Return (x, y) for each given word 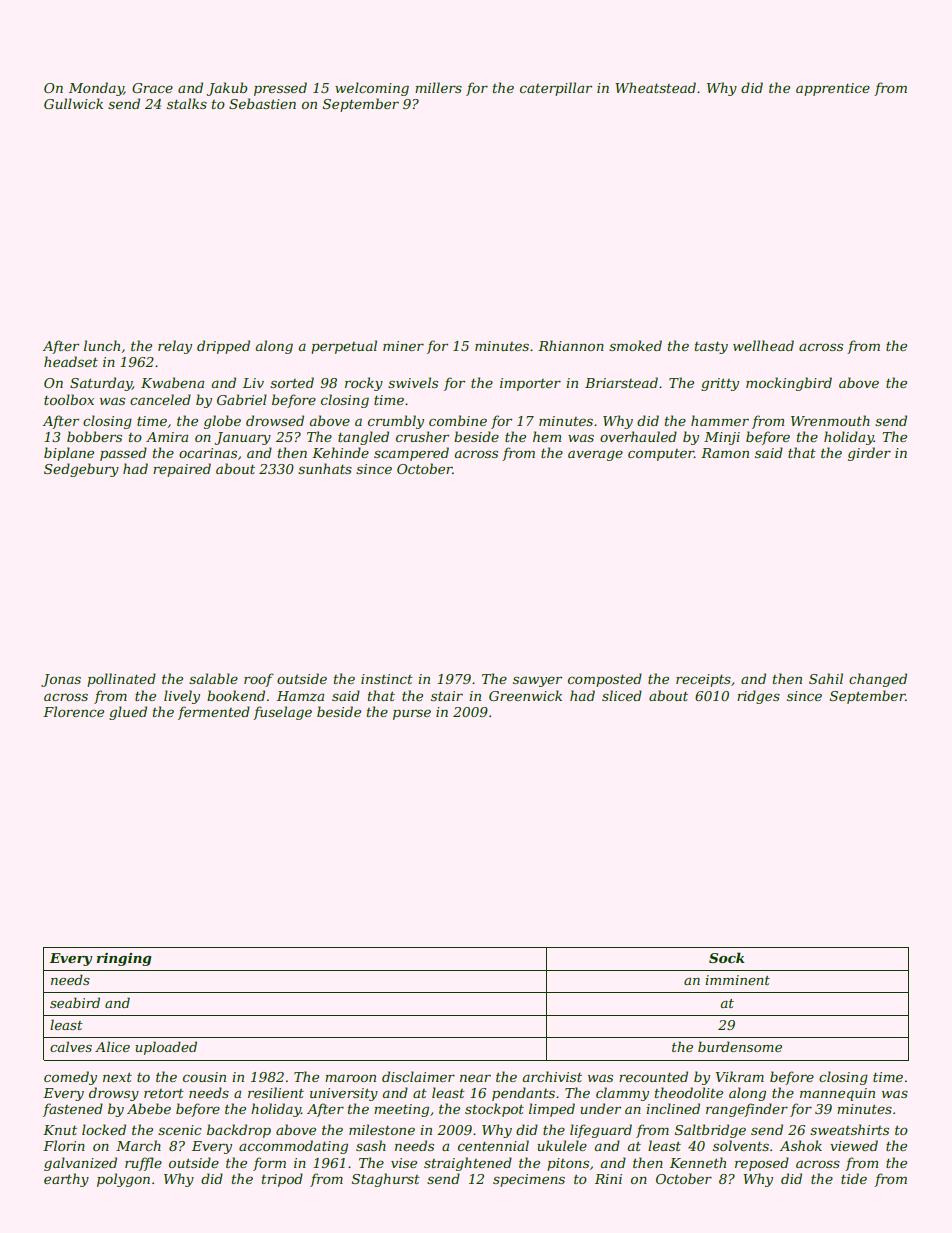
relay (175, 347)
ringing (124, 959)
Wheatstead (655, 87)
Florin (64, 1145)
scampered (411, 454)
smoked (635, 345)
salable (213, 678)
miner (403, 346)
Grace (152, 88)
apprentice (833, 89)
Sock (727, 957)
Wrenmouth (830, 420)
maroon (350, 1078)
